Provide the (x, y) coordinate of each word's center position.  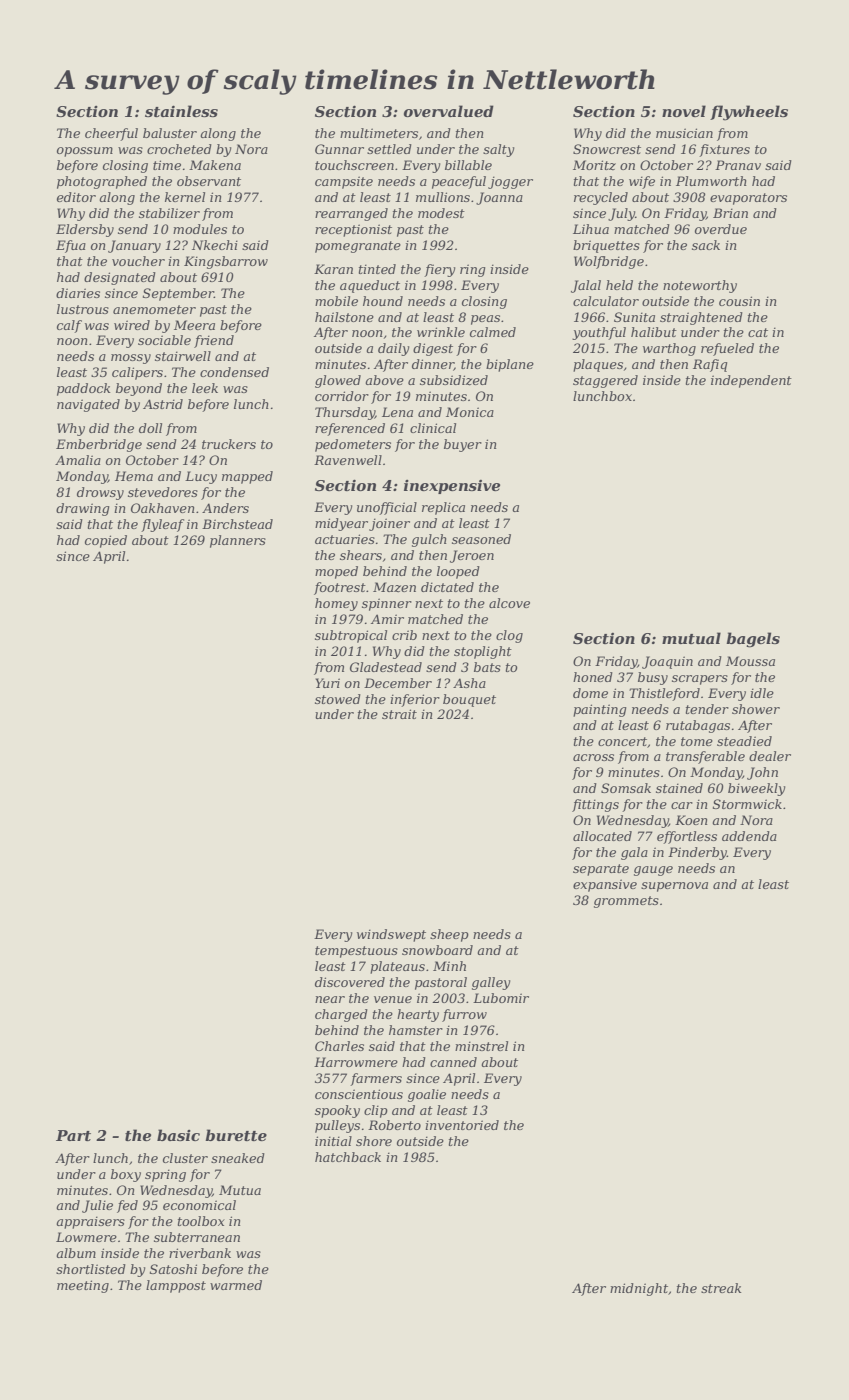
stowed (338, 699)
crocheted (179, 149)
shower (756, 709)
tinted (377, 269)
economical (199, 1205)
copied (106, 541)
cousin (739, 301)
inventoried (462, 1125)
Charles (339, 1046)
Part (73, 1135)
